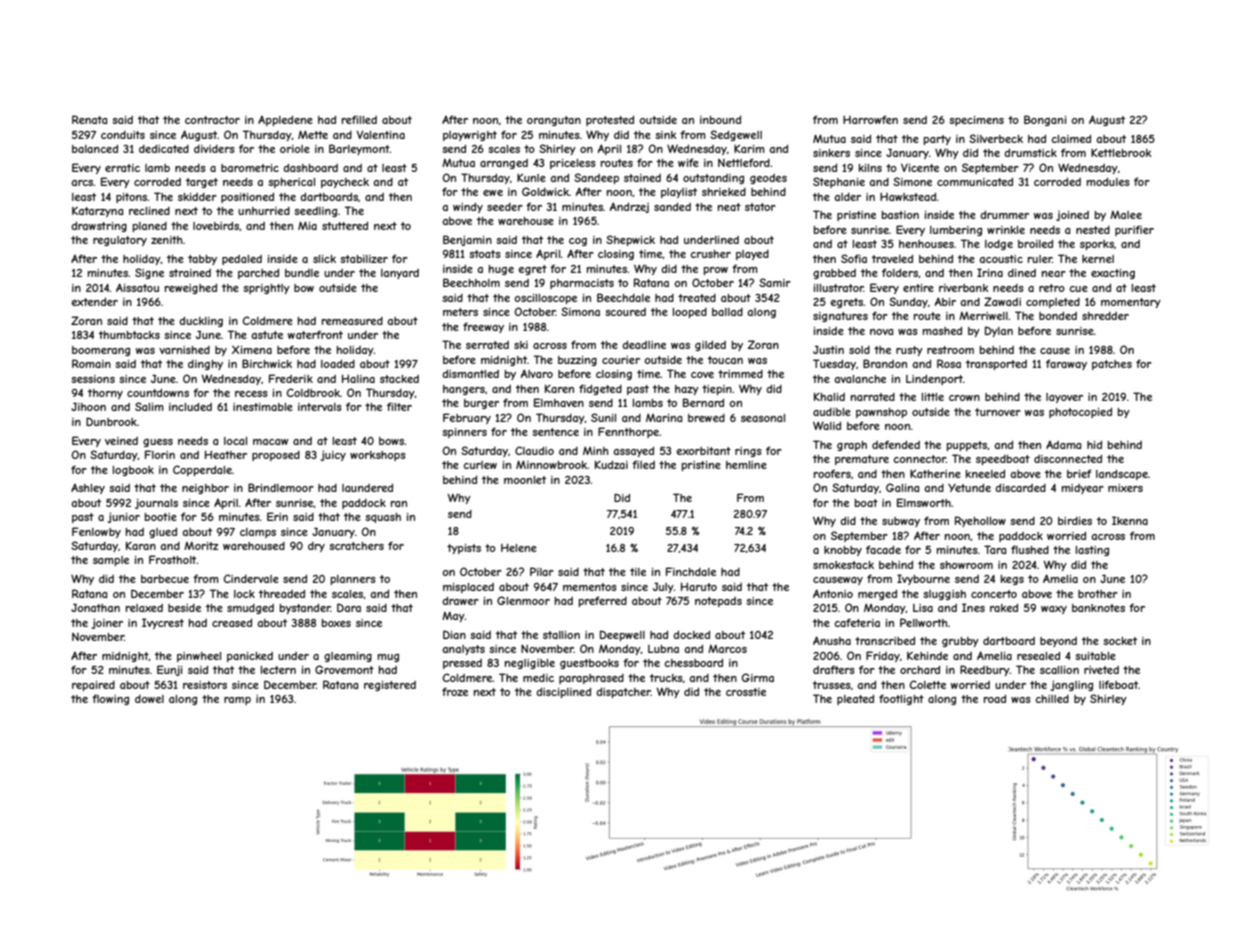 This document has height=952, width=1233. I want to click on henhouses, so click(926, 244).
